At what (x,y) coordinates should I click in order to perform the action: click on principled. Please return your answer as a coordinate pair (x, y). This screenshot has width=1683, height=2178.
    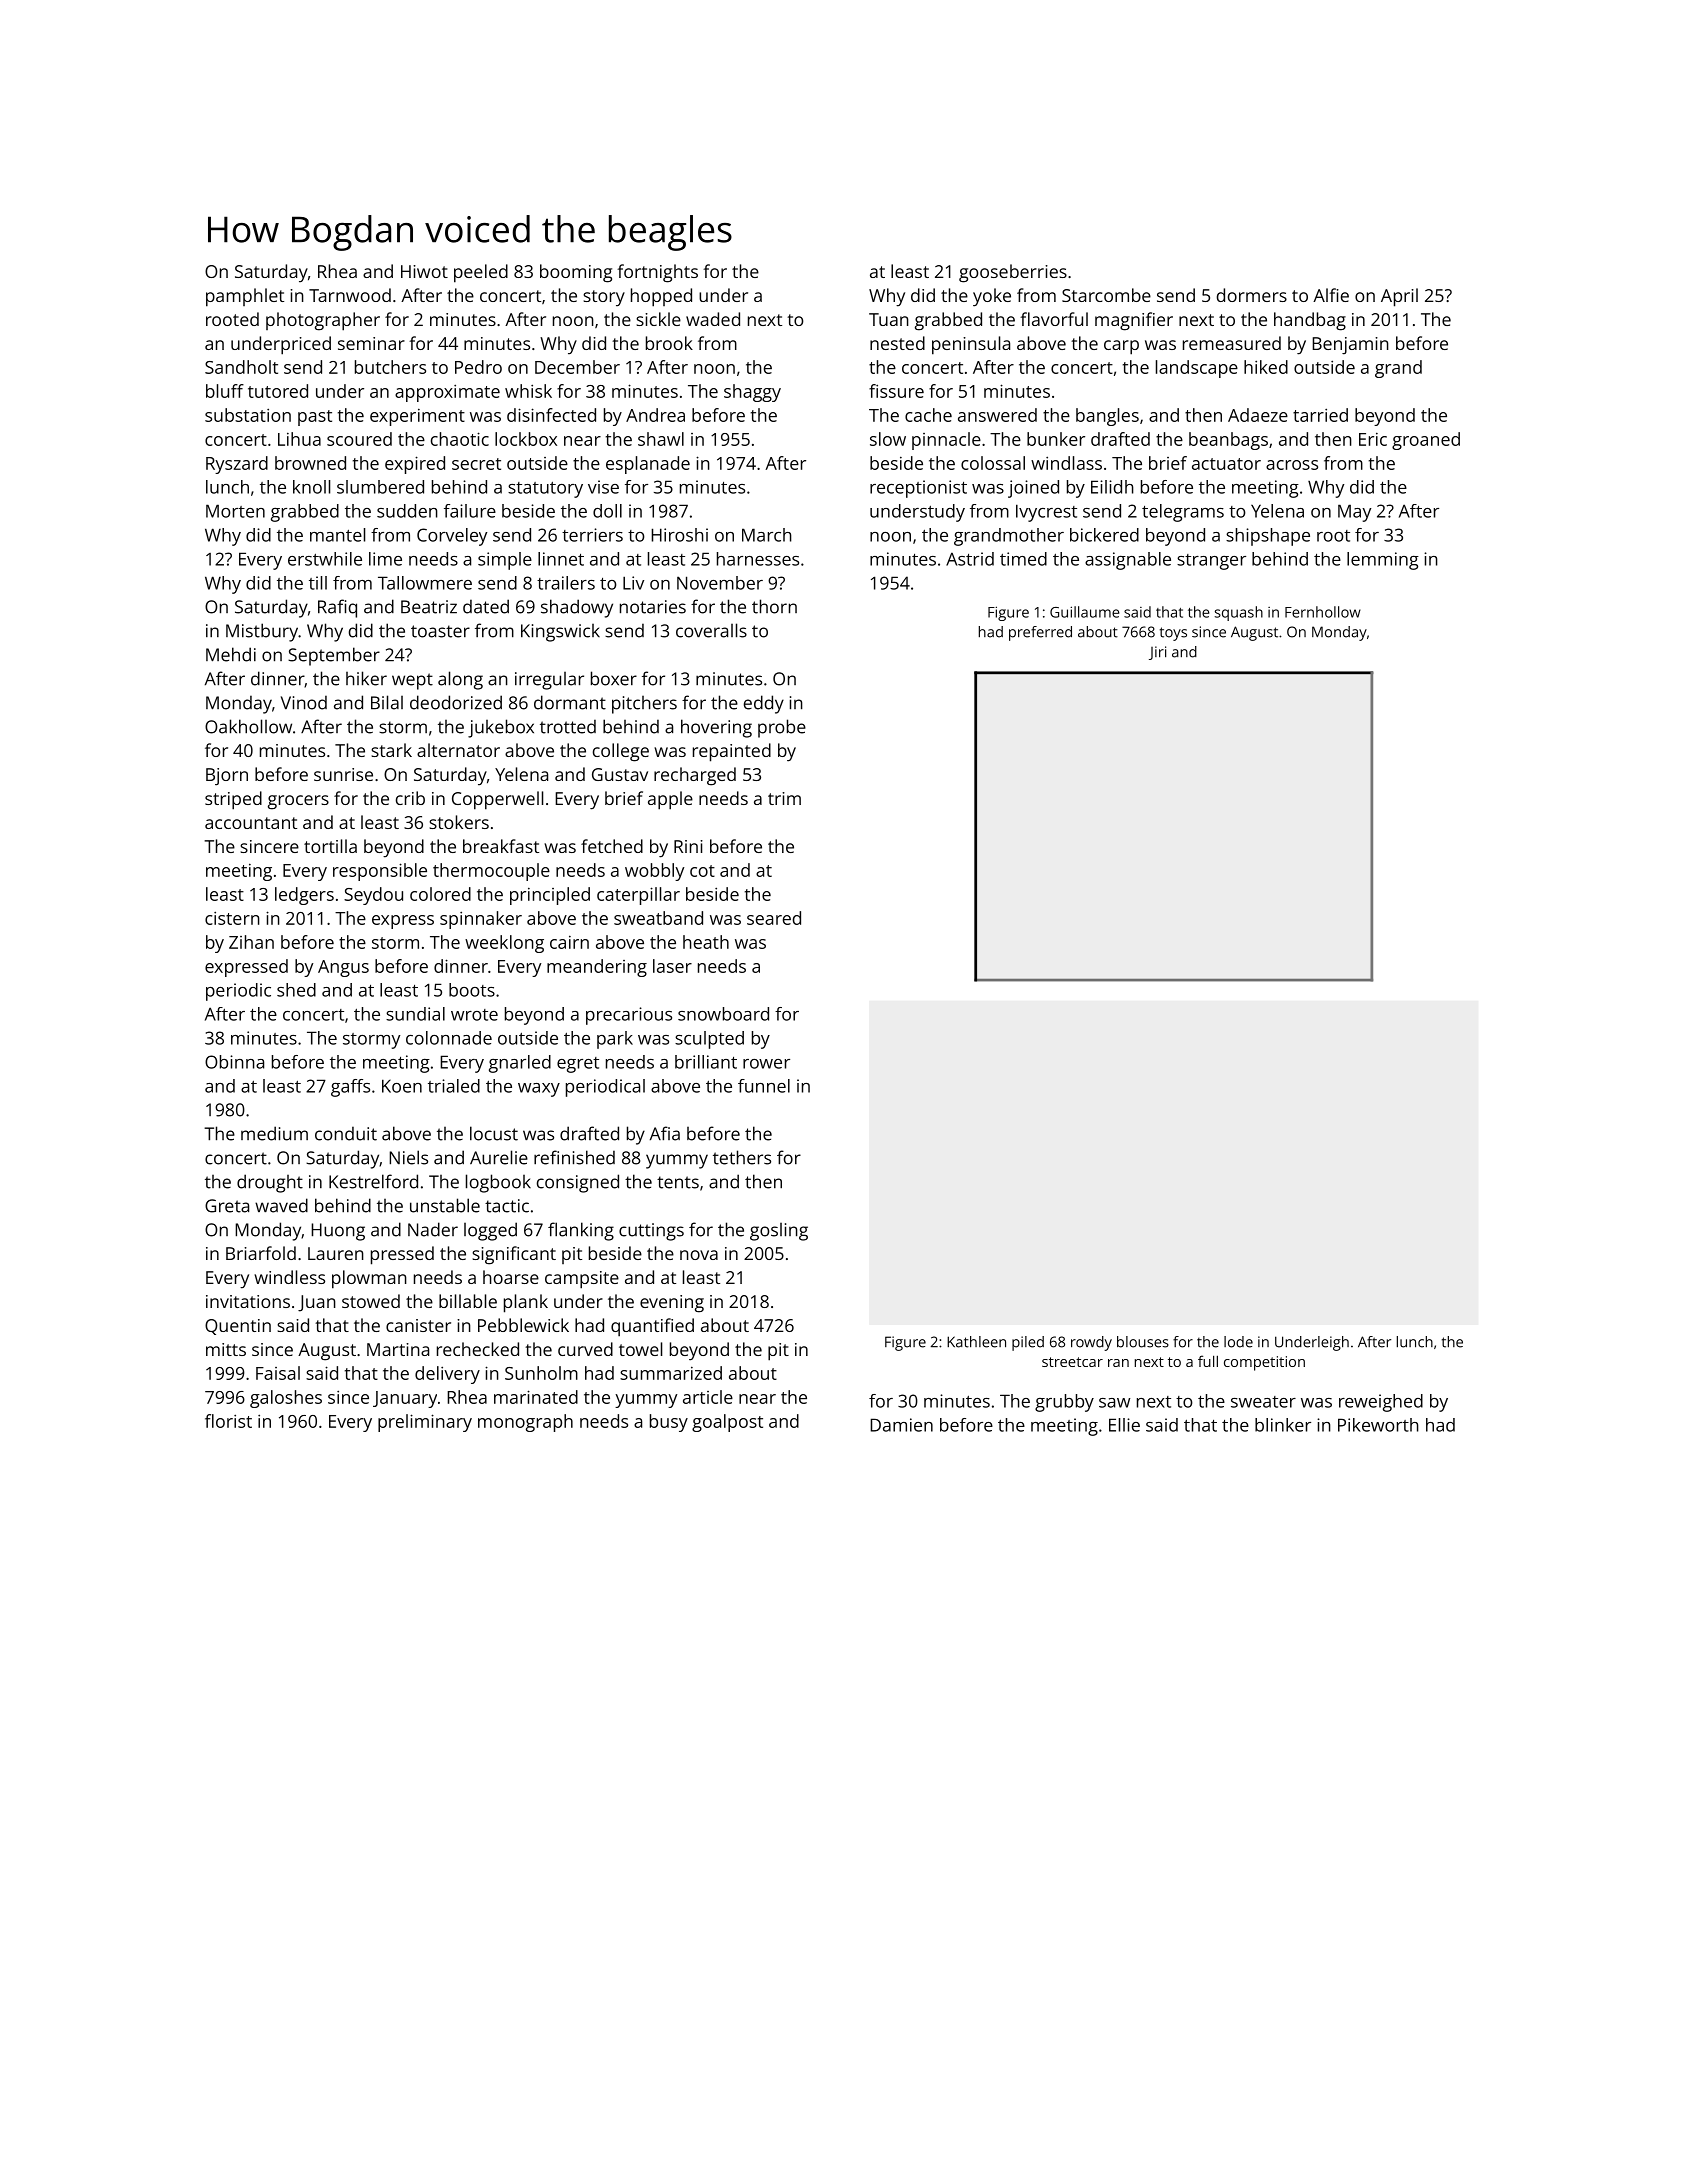
    Looking at the image, I should click on (550, 896).
